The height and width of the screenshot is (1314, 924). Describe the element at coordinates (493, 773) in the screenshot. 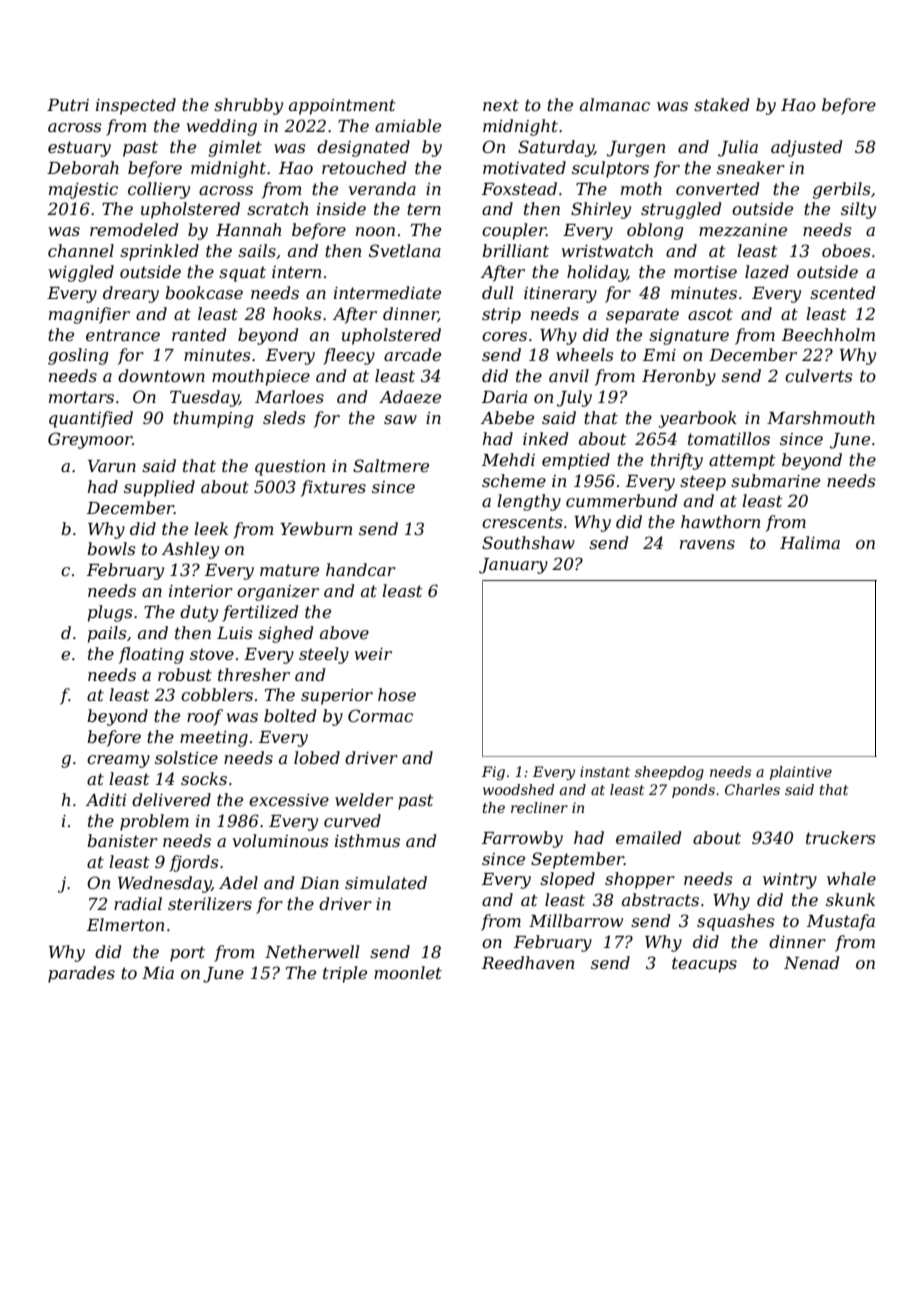

I see `Fig` at that location.
